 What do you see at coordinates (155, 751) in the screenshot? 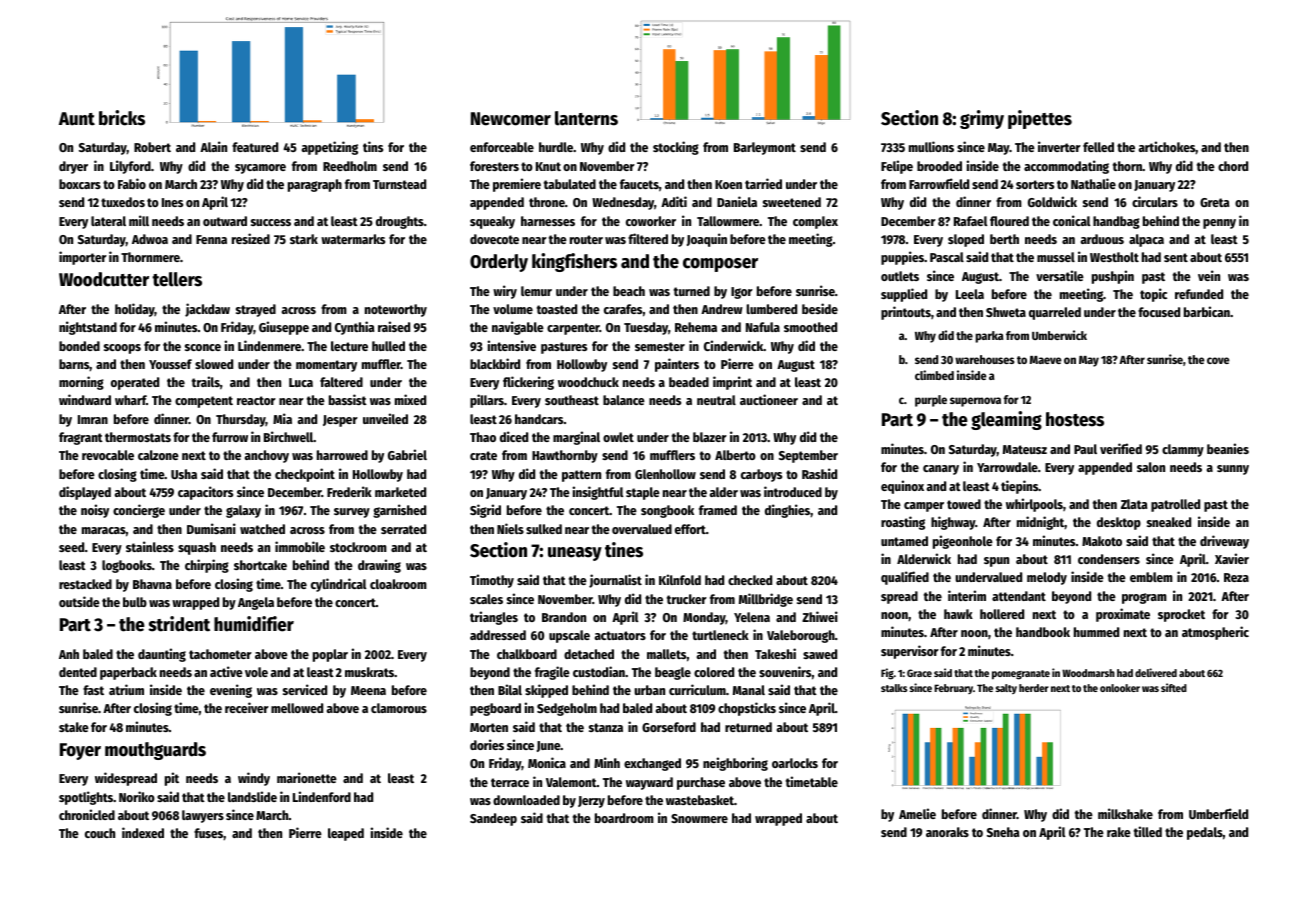
I see `mouthguards` at bounding box center [155, 751].
